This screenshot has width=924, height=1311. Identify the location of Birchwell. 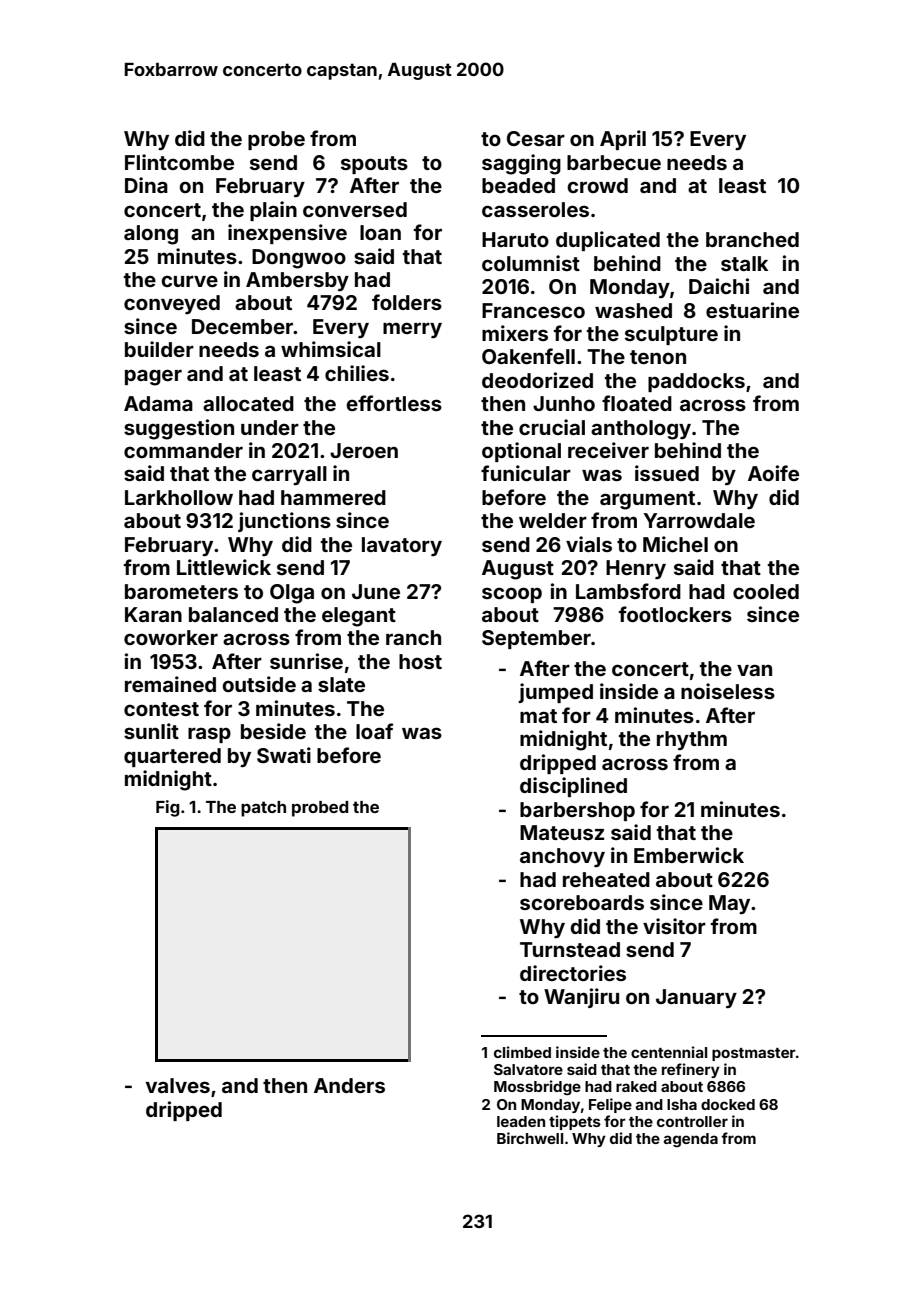
(530, 1138).
